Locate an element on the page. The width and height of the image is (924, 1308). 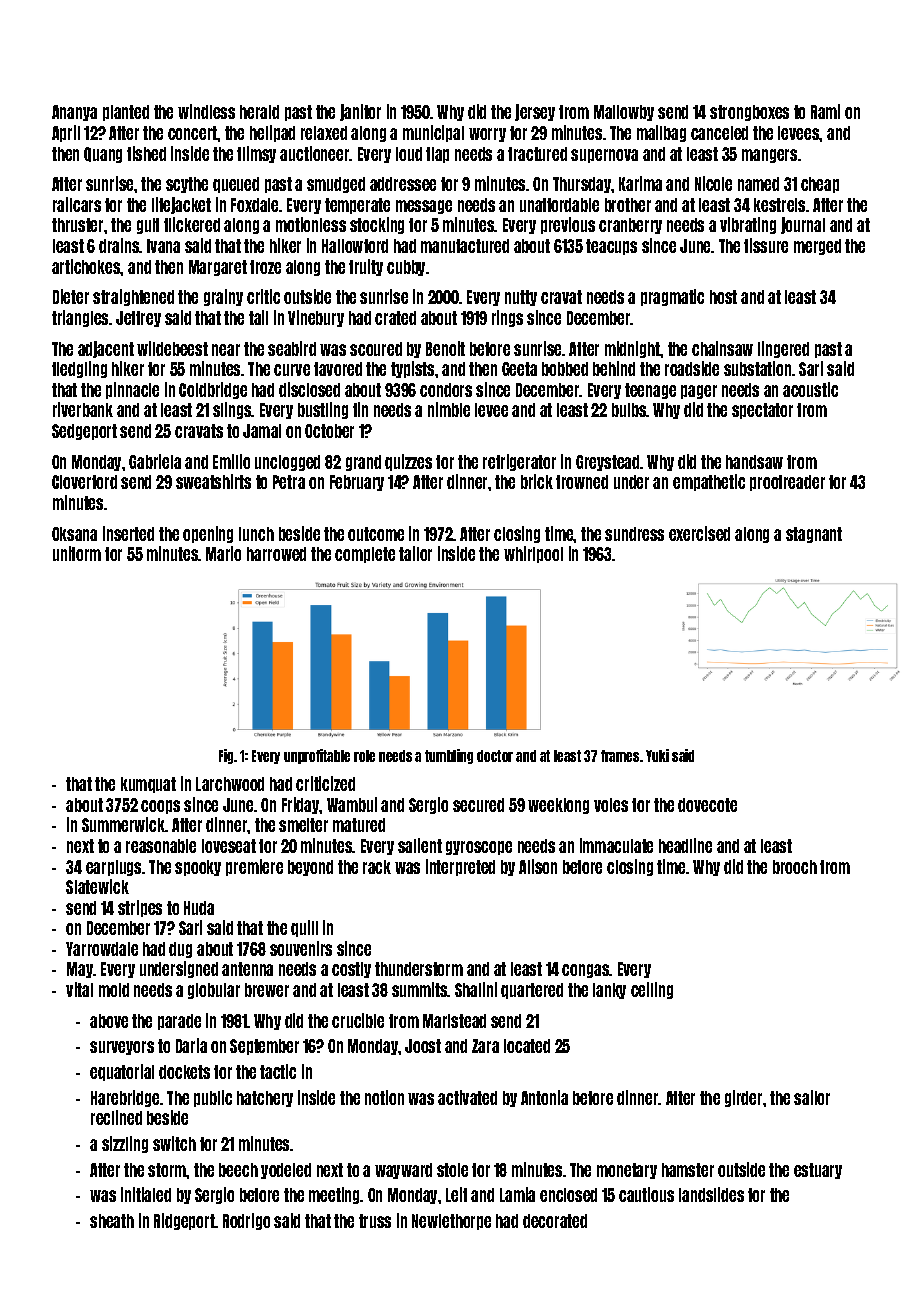
queued is located at coordinates (236, 185).
